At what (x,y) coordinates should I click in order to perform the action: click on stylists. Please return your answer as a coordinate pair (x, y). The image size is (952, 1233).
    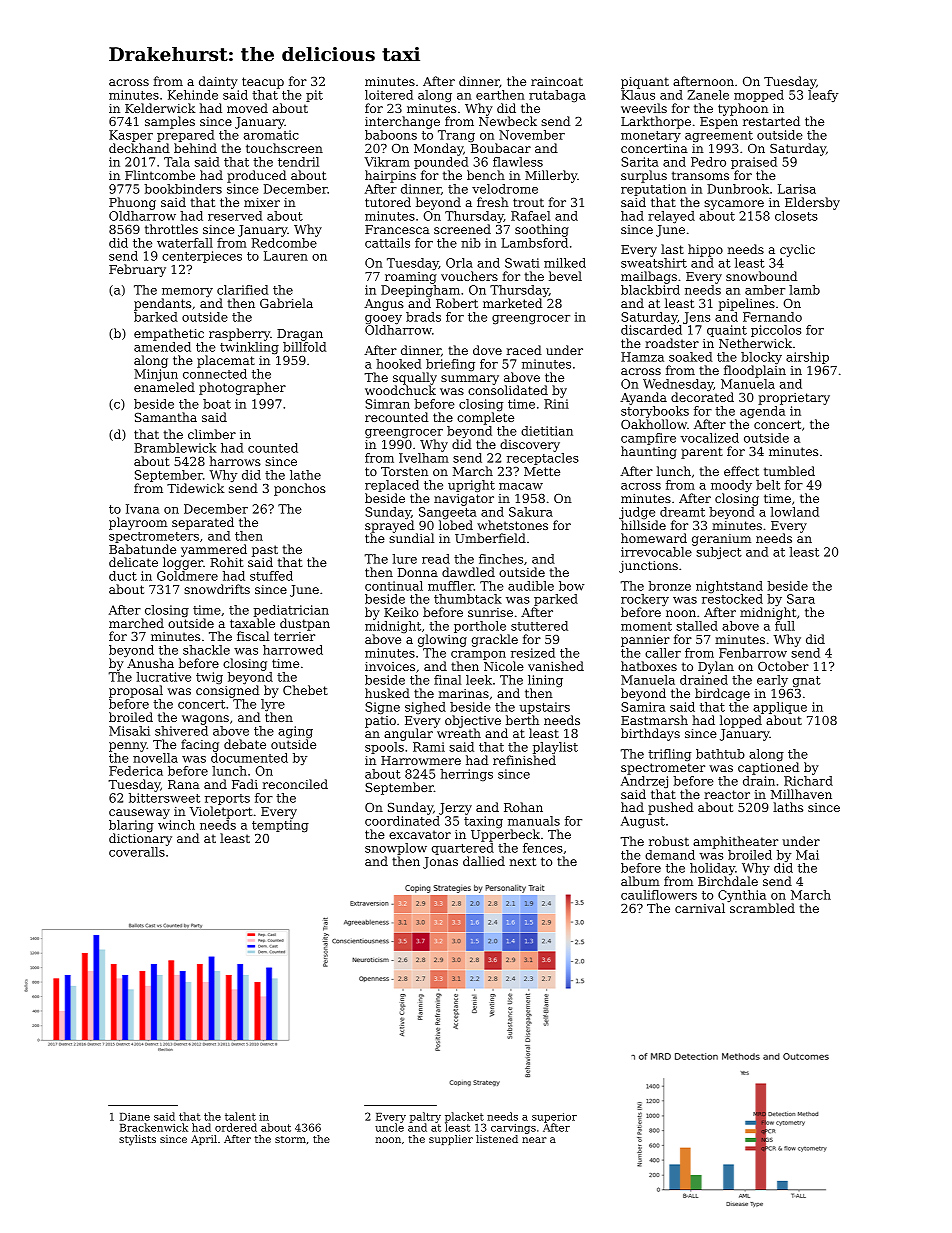
    Looking at the image, I should click on (137, 1140).
